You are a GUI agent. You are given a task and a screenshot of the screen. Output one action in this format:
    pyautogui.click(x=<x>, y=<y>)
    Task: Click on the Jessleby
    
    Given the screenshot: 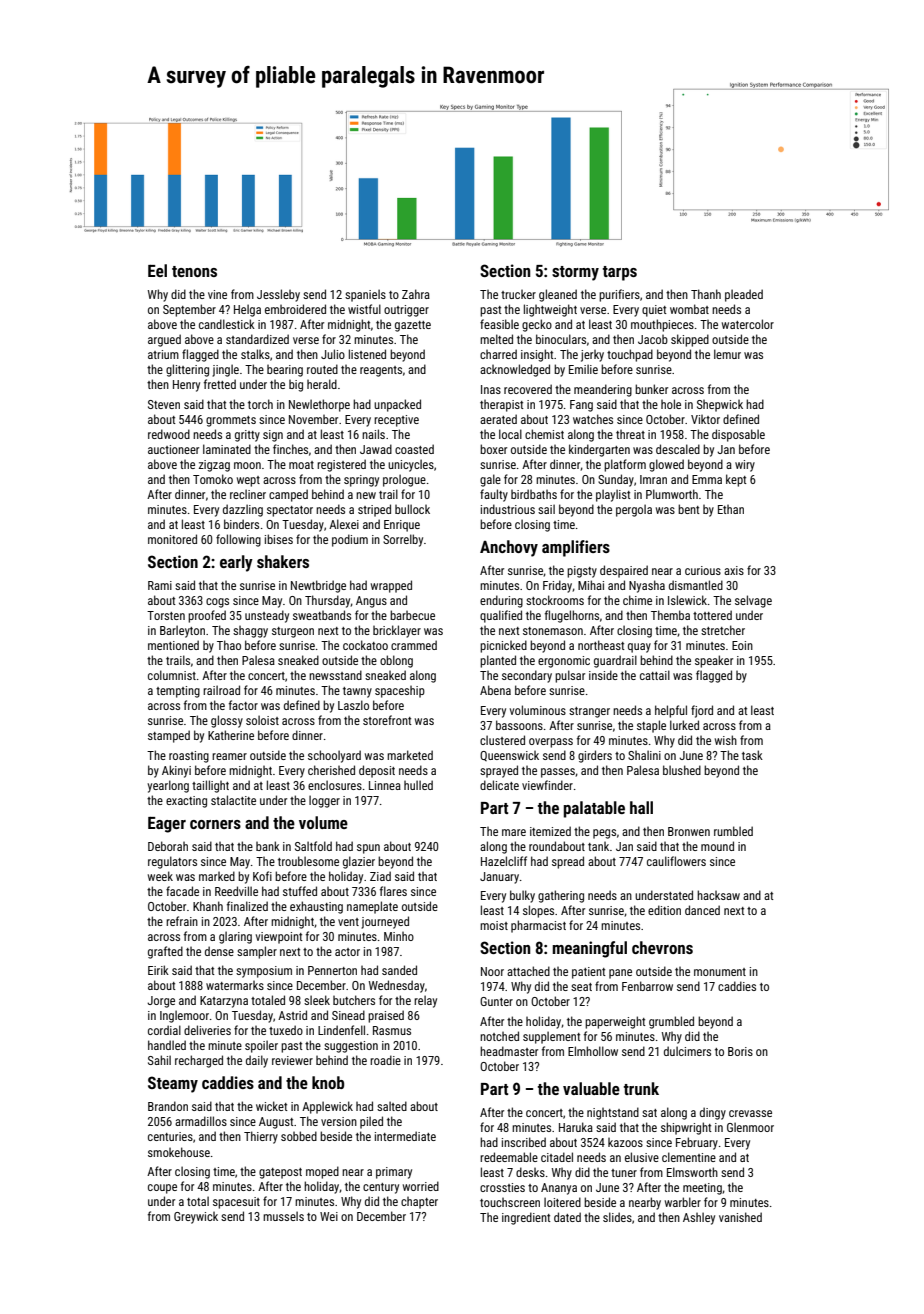 What is the action you would take?
    pyautogui.click(x=278, y=295)
